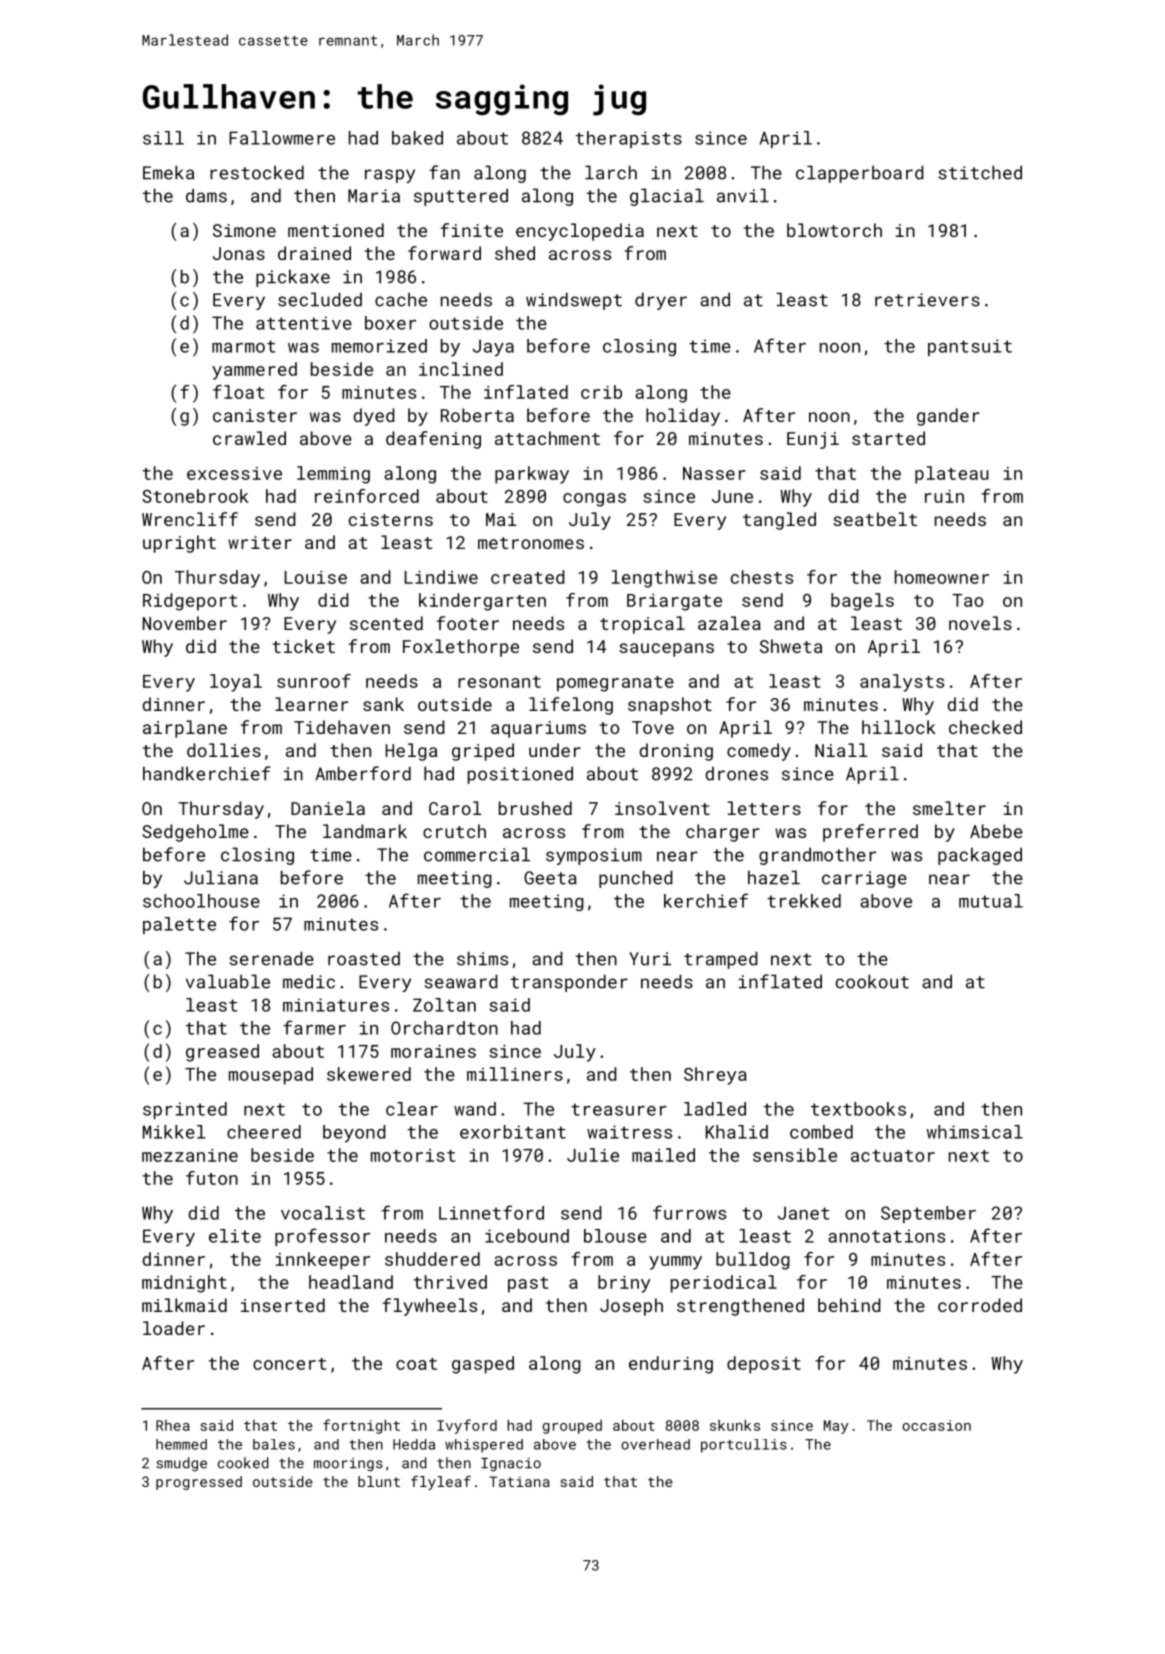 The image size is (1165, 1654). I want to click on clapperboard, so click(860, 174).
